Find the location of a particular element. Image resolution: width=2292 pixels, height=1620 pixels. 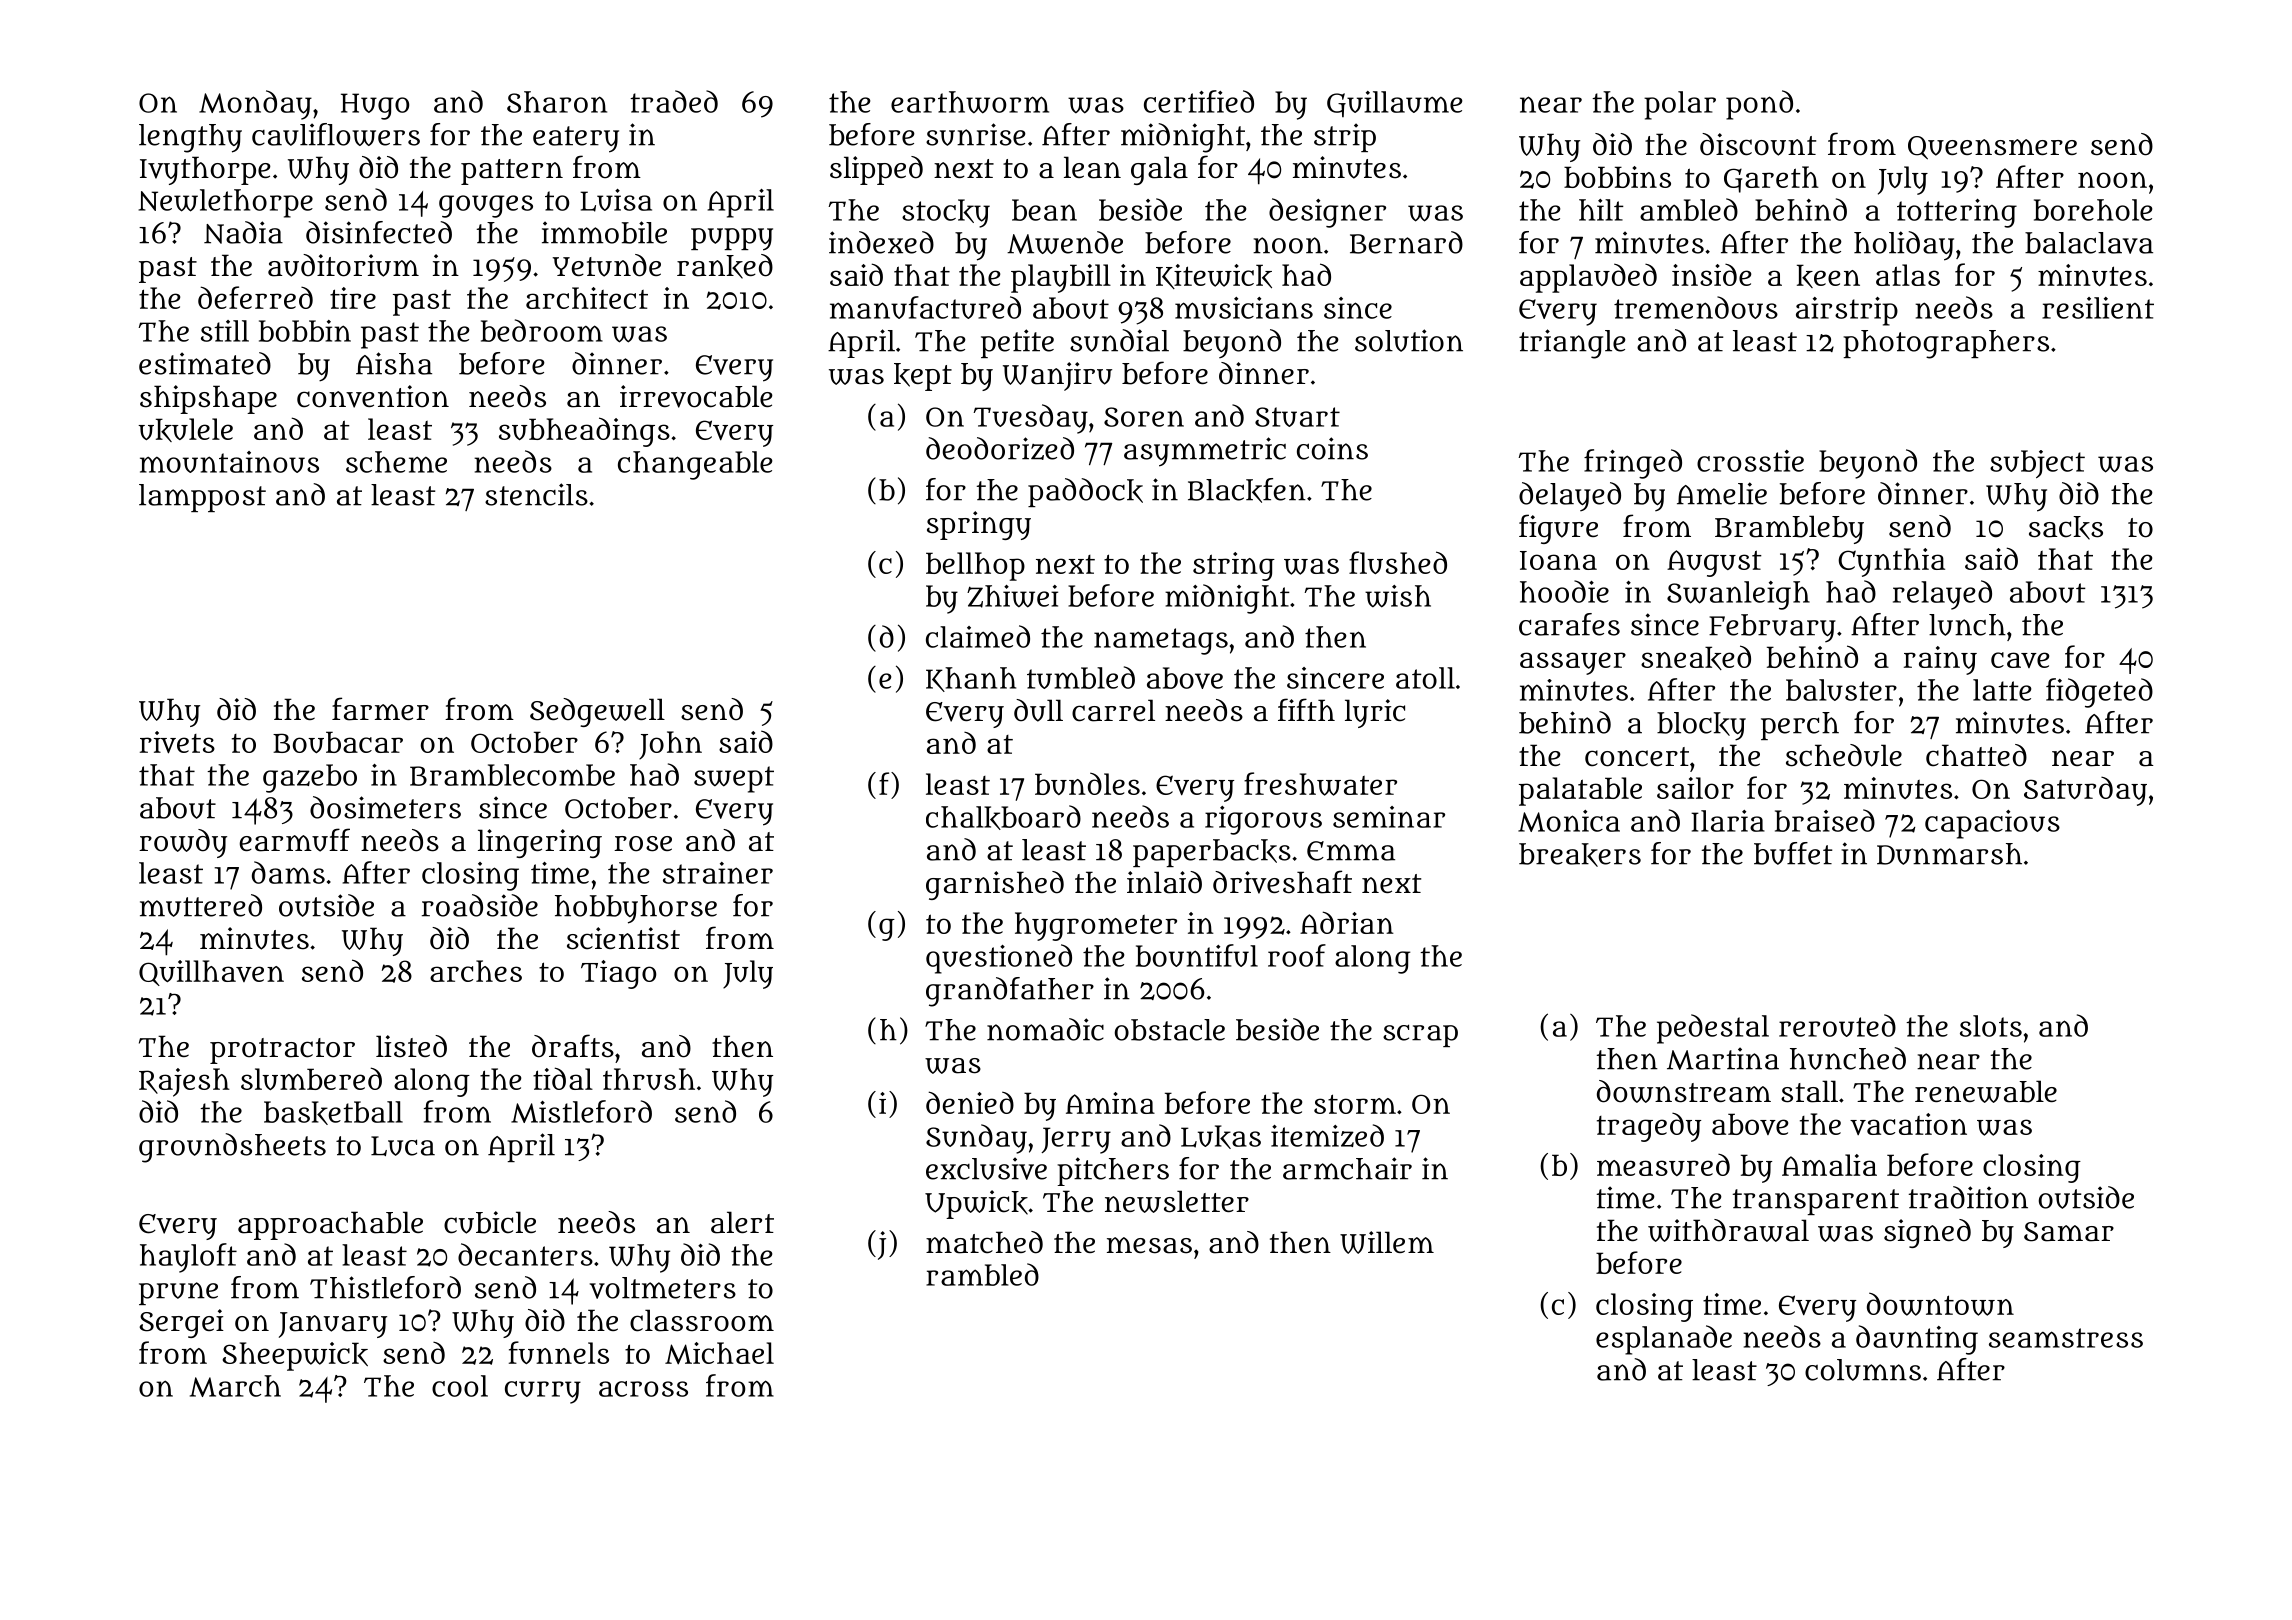

slipped is located at coordinates (876, 170).
